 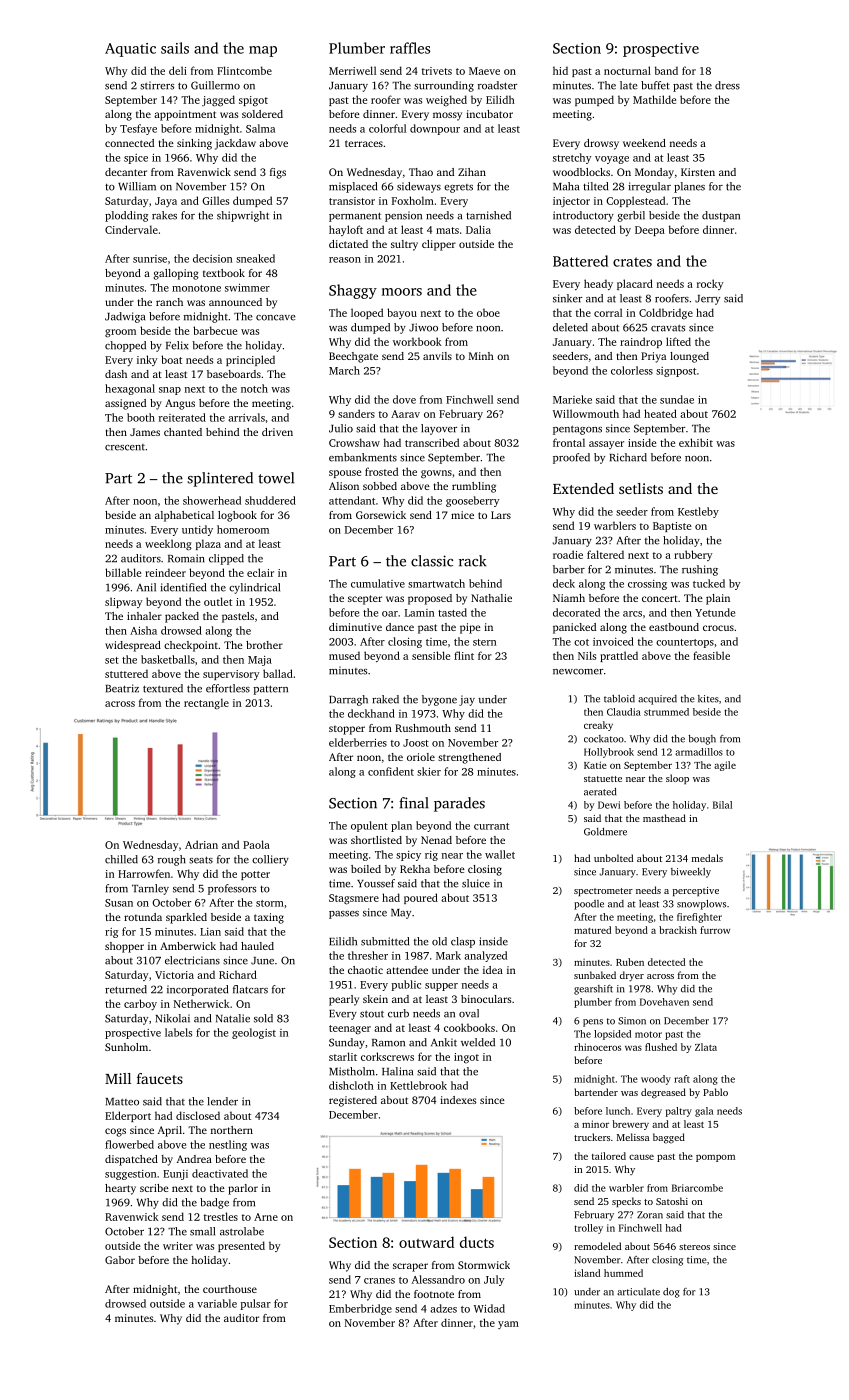 What do you see at coordinates (128, 1116) in the screenshot?
I see `Elderport` at bounding box center [128, 1116].
